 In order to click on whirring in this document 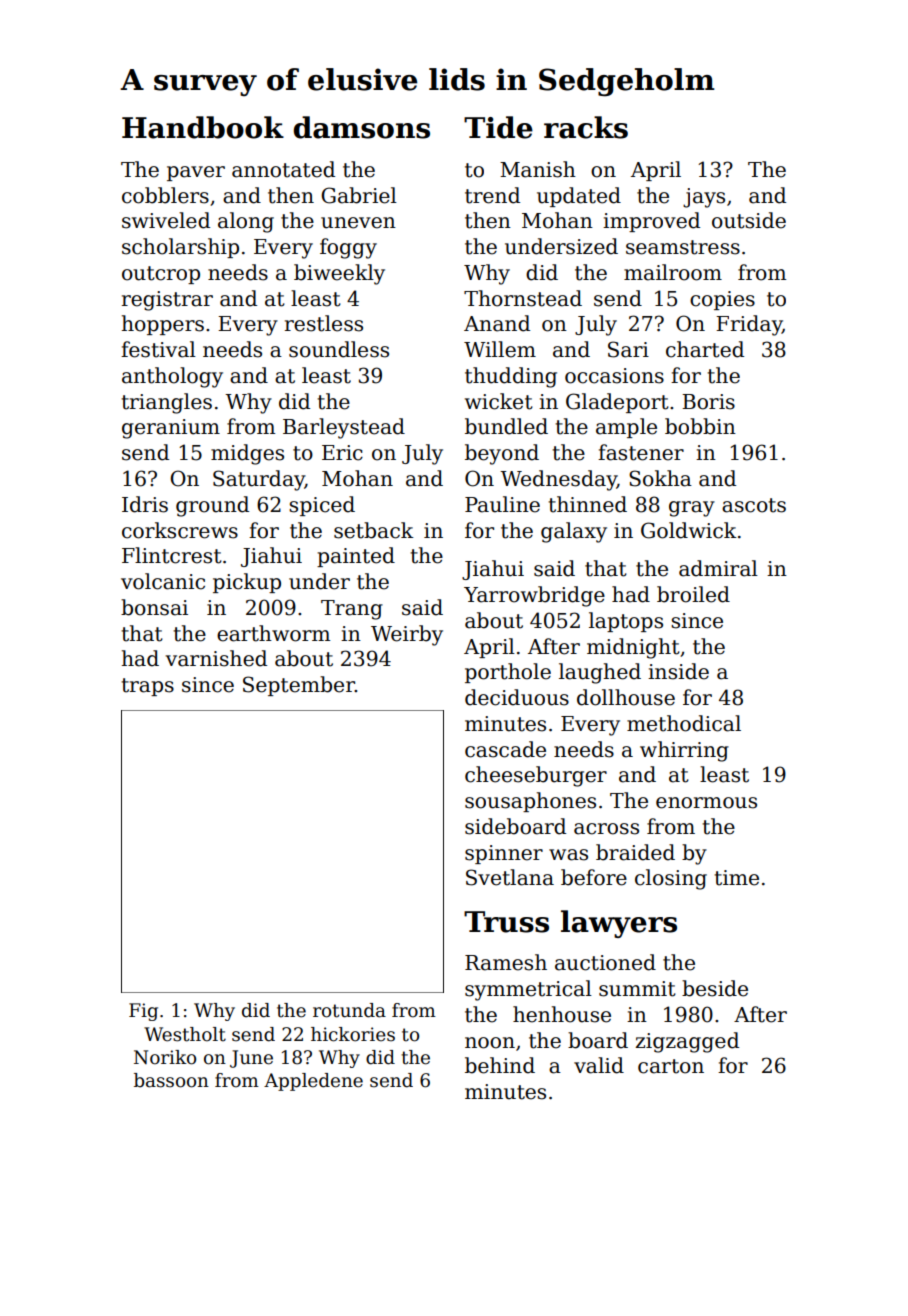, I will do `click(684, 751)`.
